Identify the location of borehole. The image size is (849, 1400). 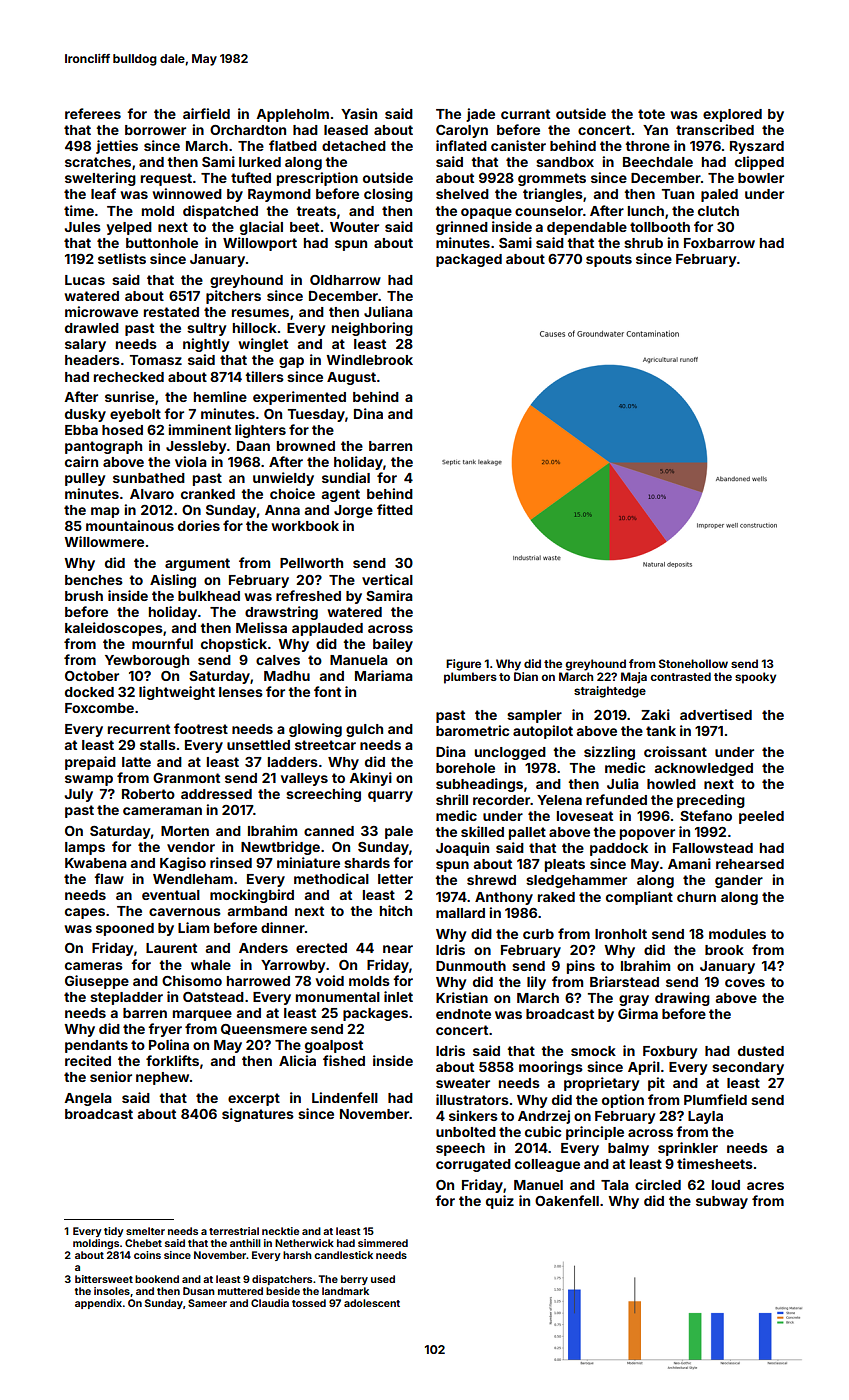
(465, 768).
